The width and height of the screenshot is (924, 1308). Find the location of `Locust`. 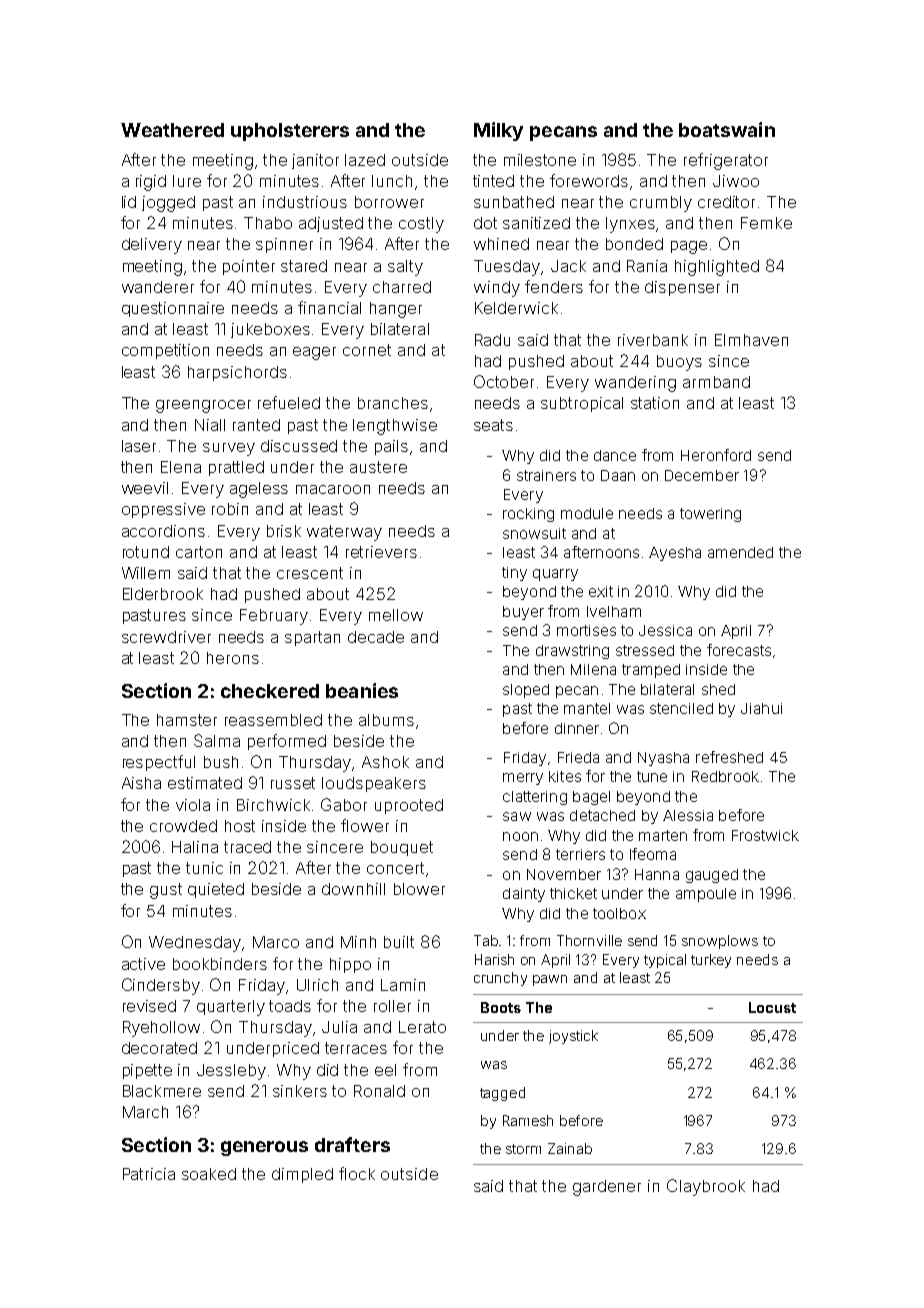

Locust is located at coordinates (772, 1007).
